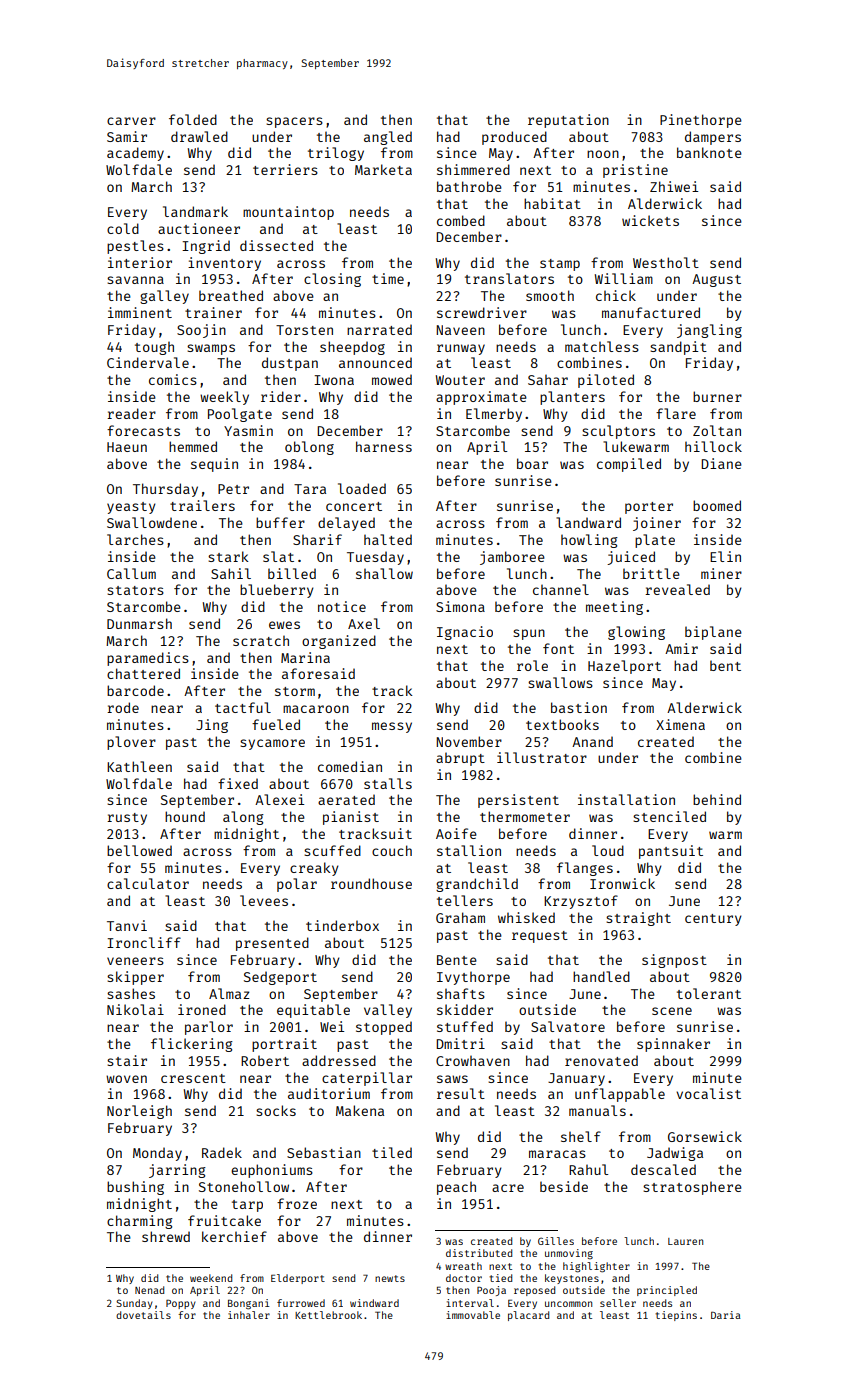 This screenshot has height=1400, width=849. I want to click on Marina, so click(305, 657).
